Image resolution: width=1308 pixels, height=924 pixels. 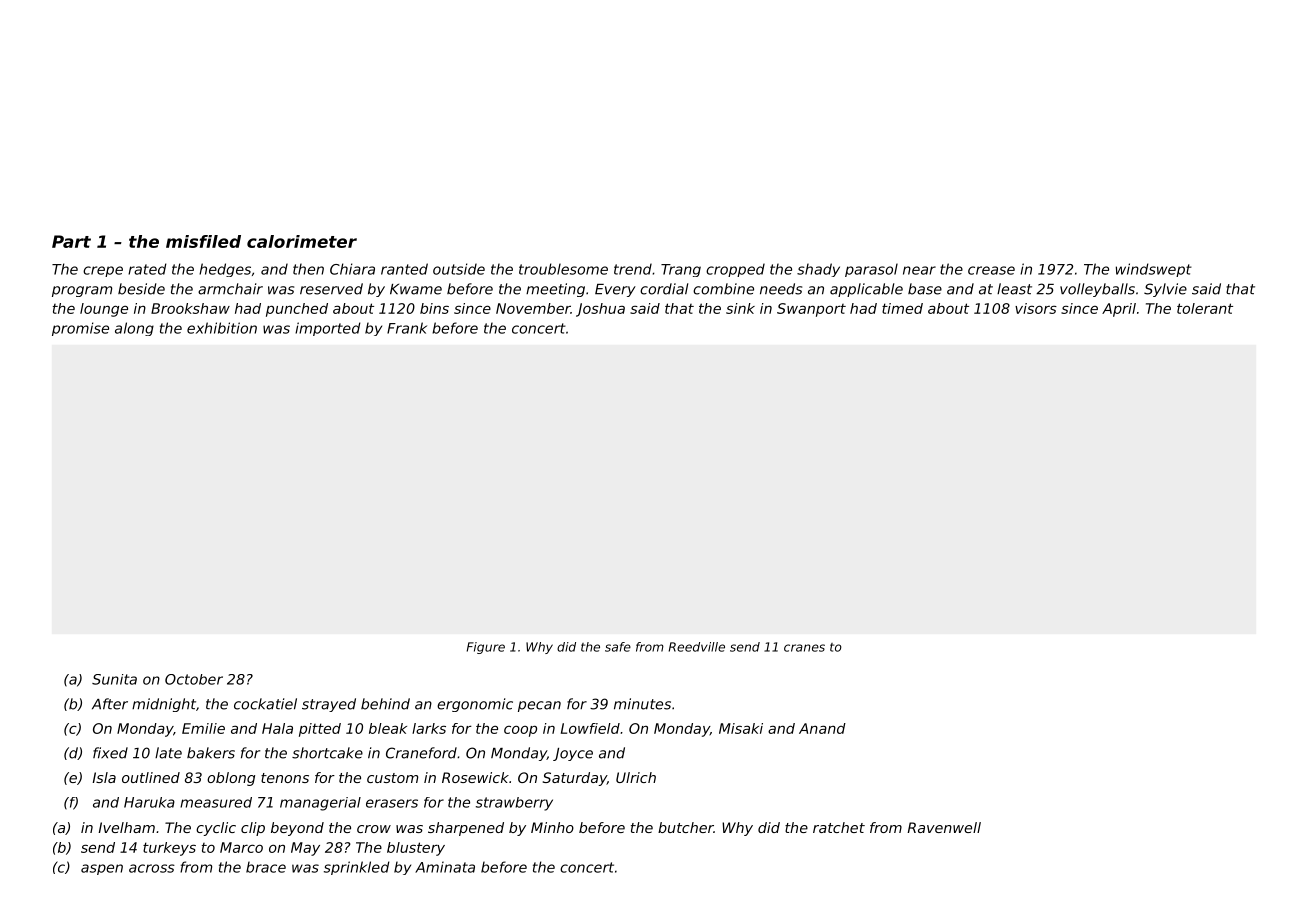 What do you see at coordinates (194, 679) in the screenshot?
I see `October` at bounding box center [194, 679].
